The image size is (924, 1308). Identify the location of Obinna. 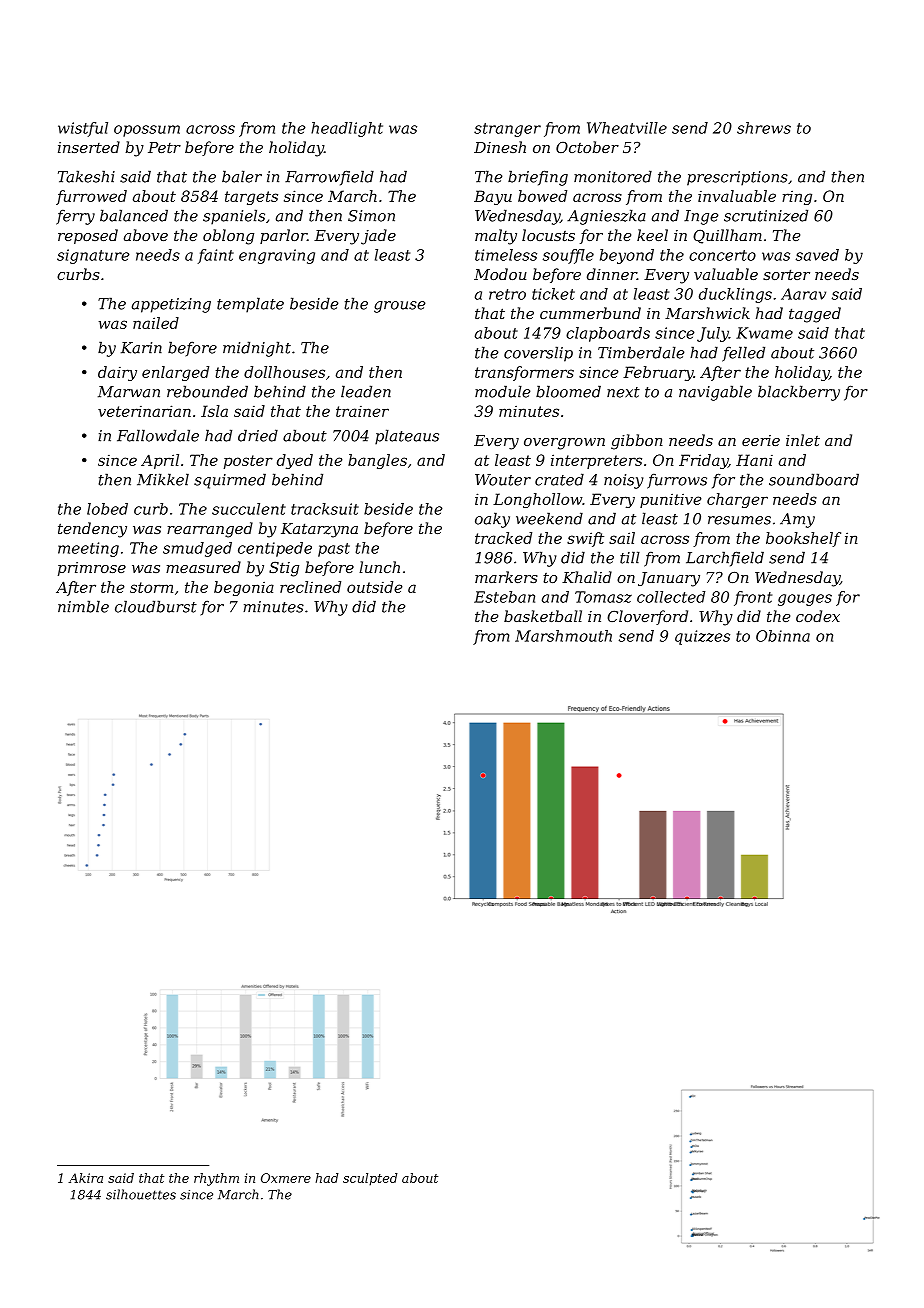
(783, 636).
